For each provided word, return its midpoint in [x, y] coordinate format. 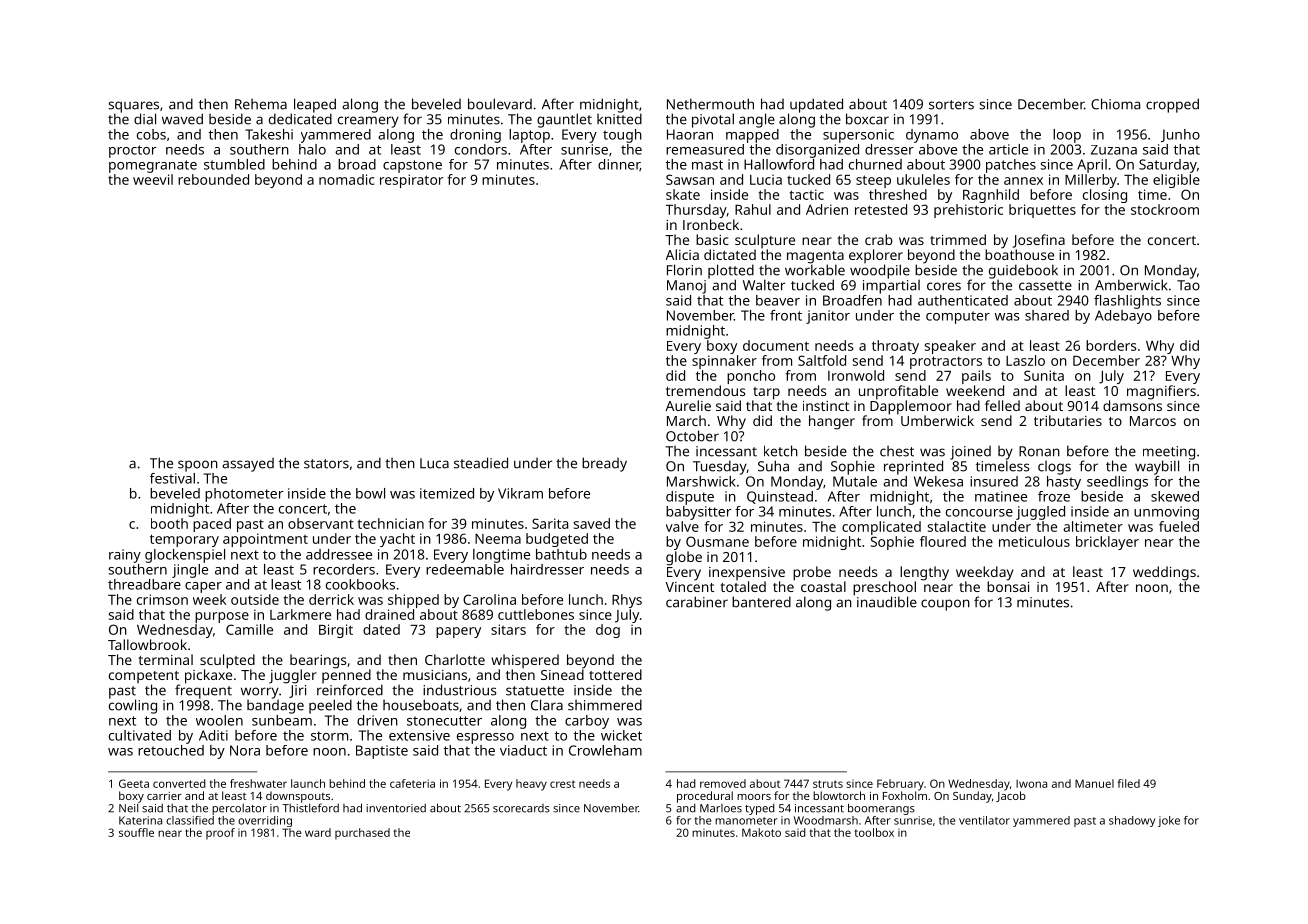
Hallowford [779, 164]
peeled [330, 706]
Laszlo [1025, 360]
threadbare [144, 584]
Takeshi [269, 134]
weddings [1164, 573]
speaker [950, 347]
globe [684, 558]
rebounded [213, 179]
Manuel [1094, 783]
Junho [1180, 135]
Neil [128, 808]
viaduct [523, 750]
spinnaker [724, 362]
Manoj [686, 287]
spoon [198, 466]
